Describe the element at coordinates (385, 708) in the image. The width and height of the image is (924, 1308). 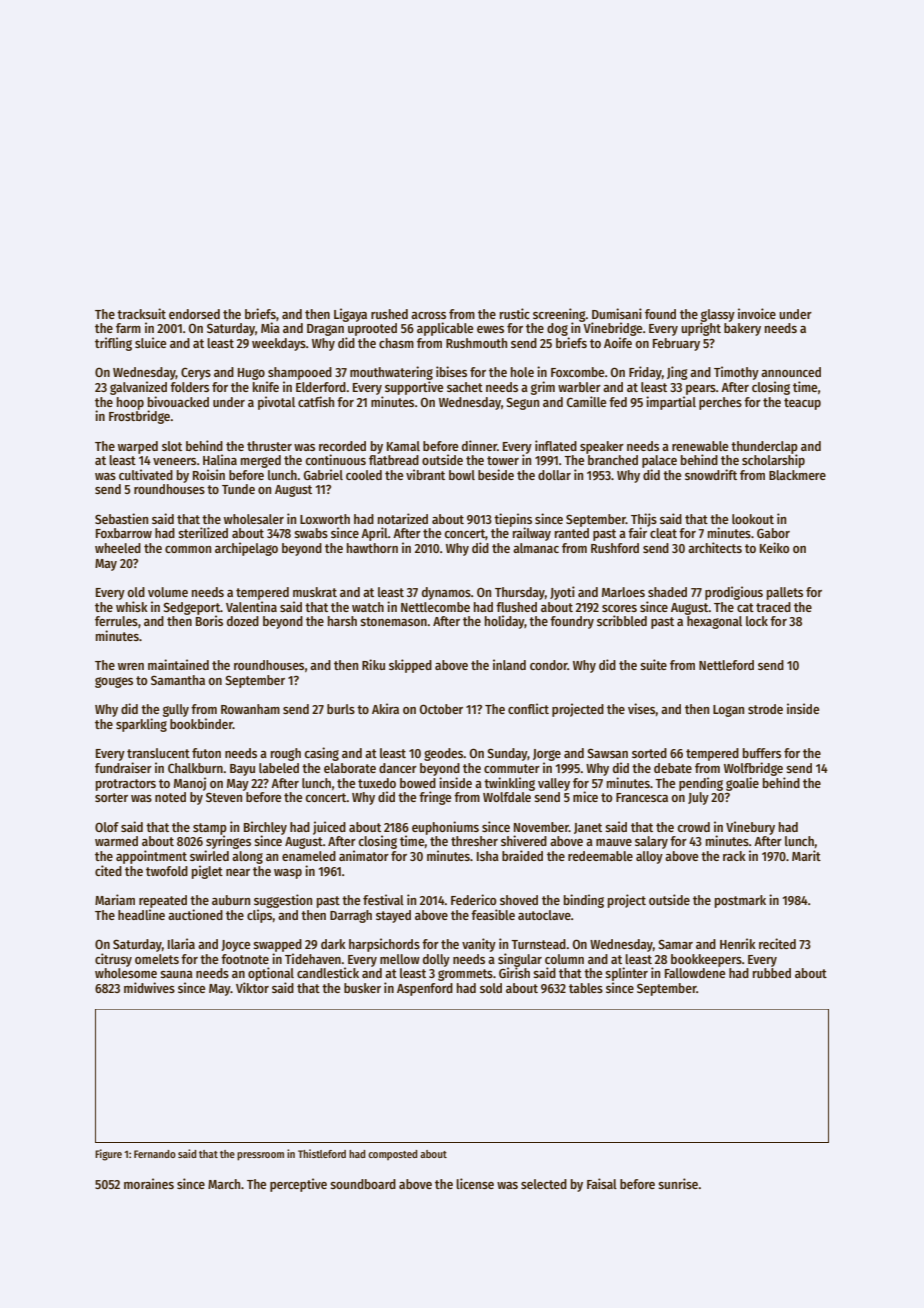
I see `Akira` at that location.
